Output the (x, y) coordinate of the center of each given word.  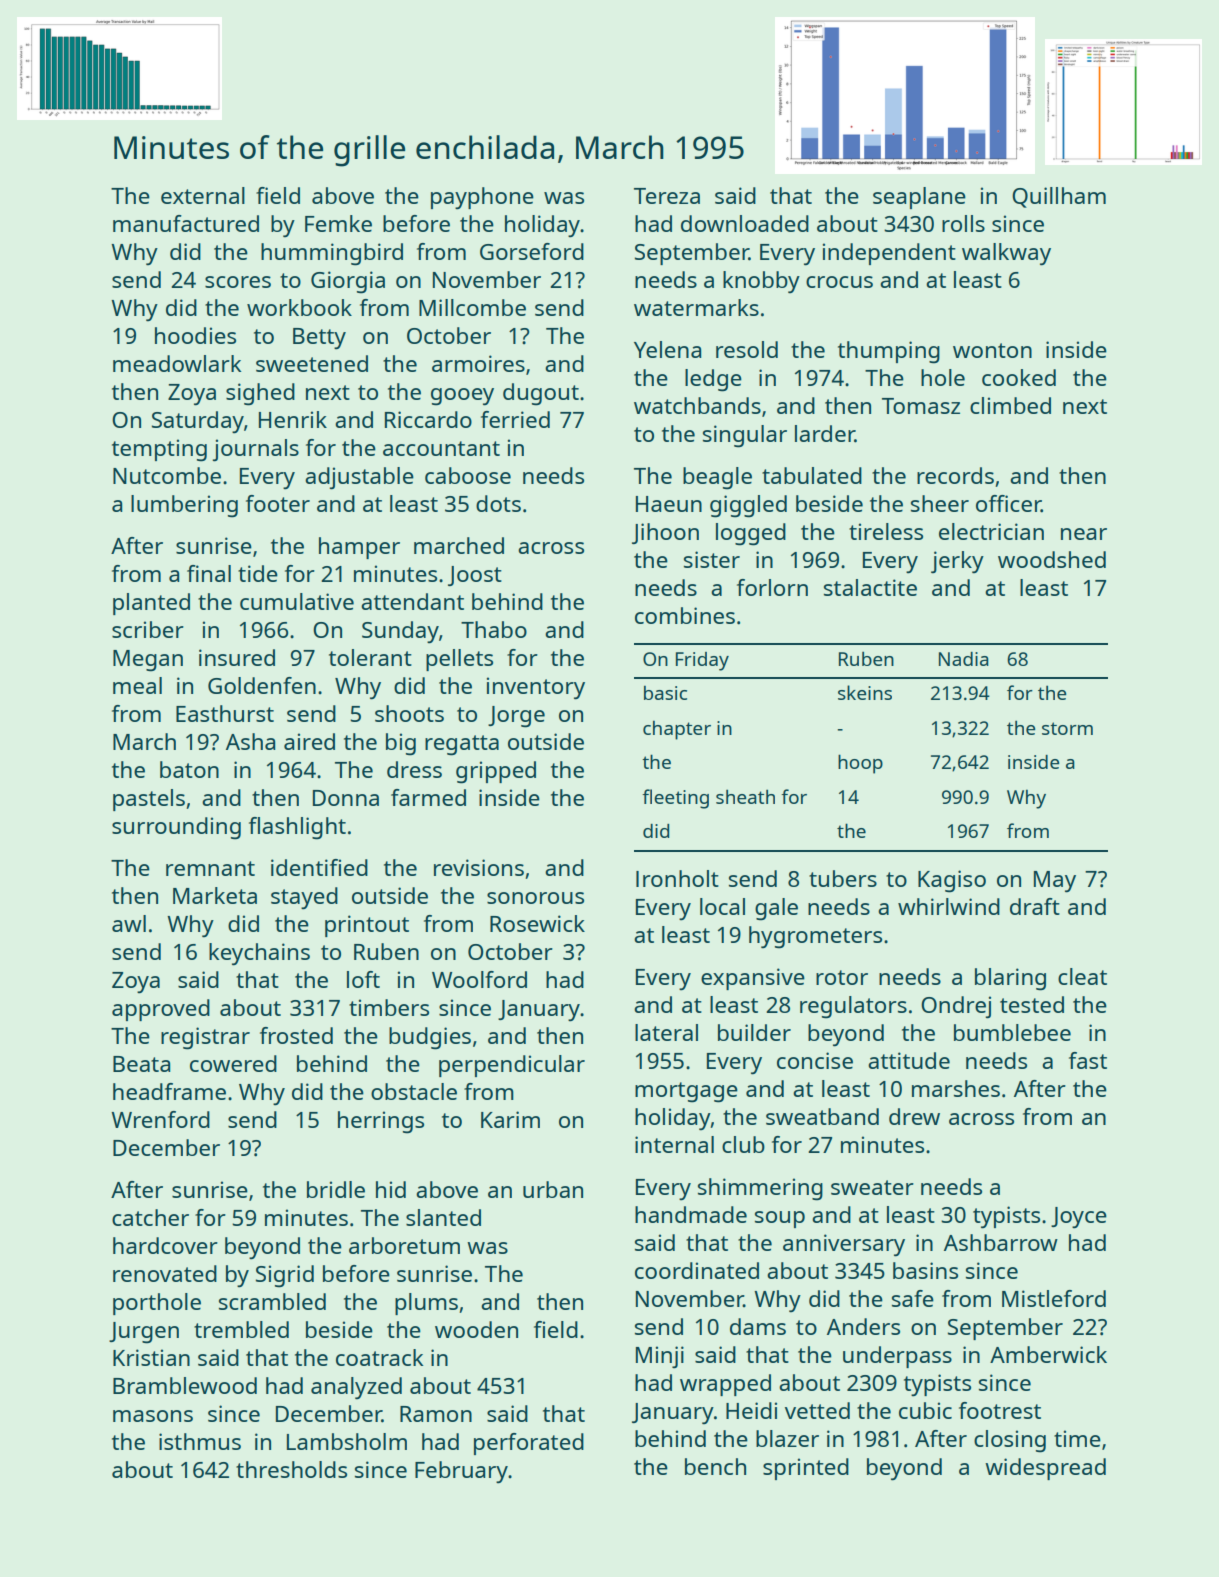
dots (498, 503)
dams (758, 1326)
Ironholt (677, 878)
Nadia (964, 659)
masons (153, 1416)
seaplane (919, 198)
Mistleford (1054, 1298)
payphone (482, 198)
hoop (860, 764)
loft (363, 979)
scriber (148, 629)
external (203, 195)
